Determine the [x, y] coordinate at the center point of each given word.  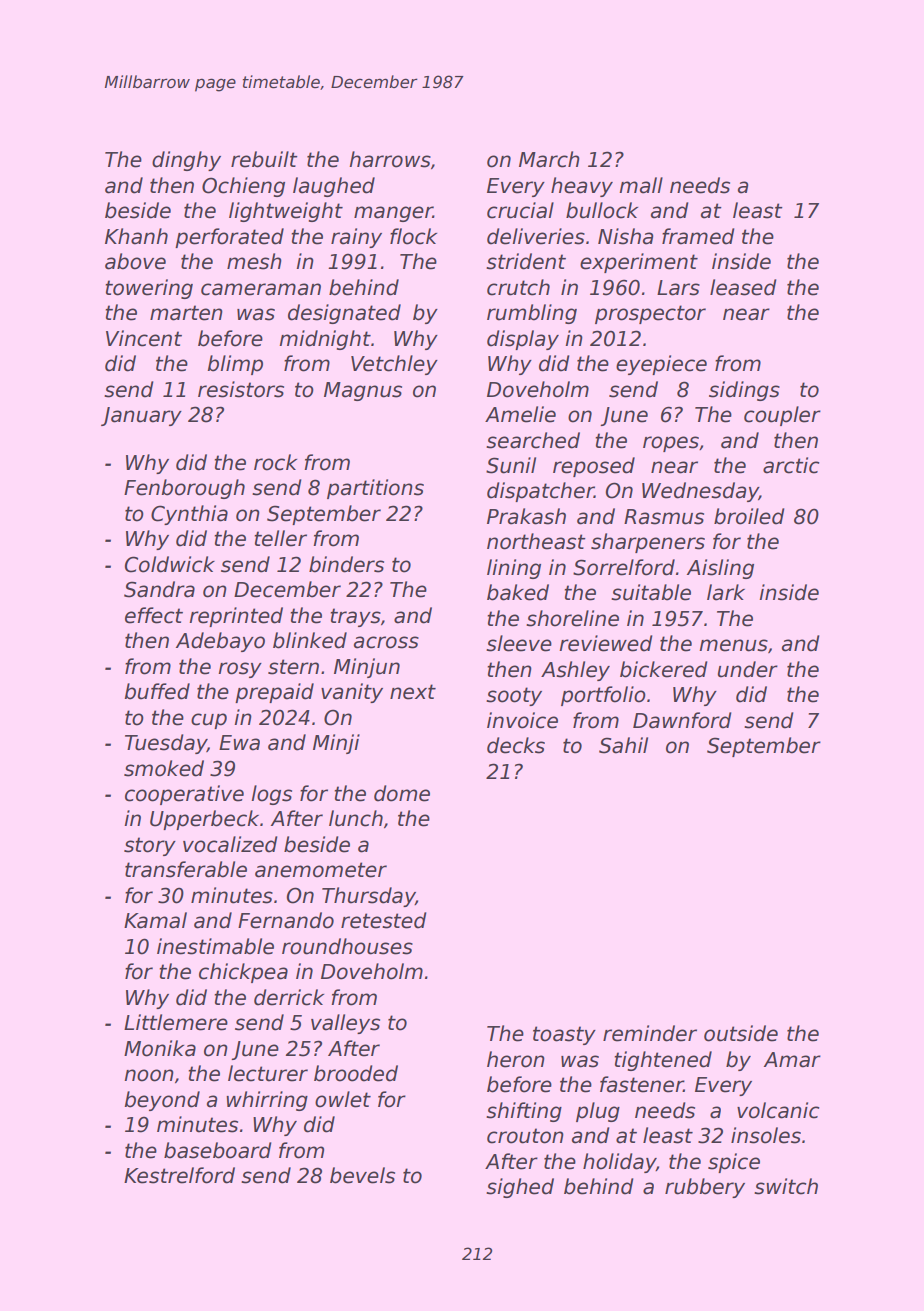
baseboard [218, 1150]
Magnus [363, 391]
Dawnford [682, 720]
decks [516, 745]
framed [698, 236]
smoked [164, 768]
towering [149, 289]
